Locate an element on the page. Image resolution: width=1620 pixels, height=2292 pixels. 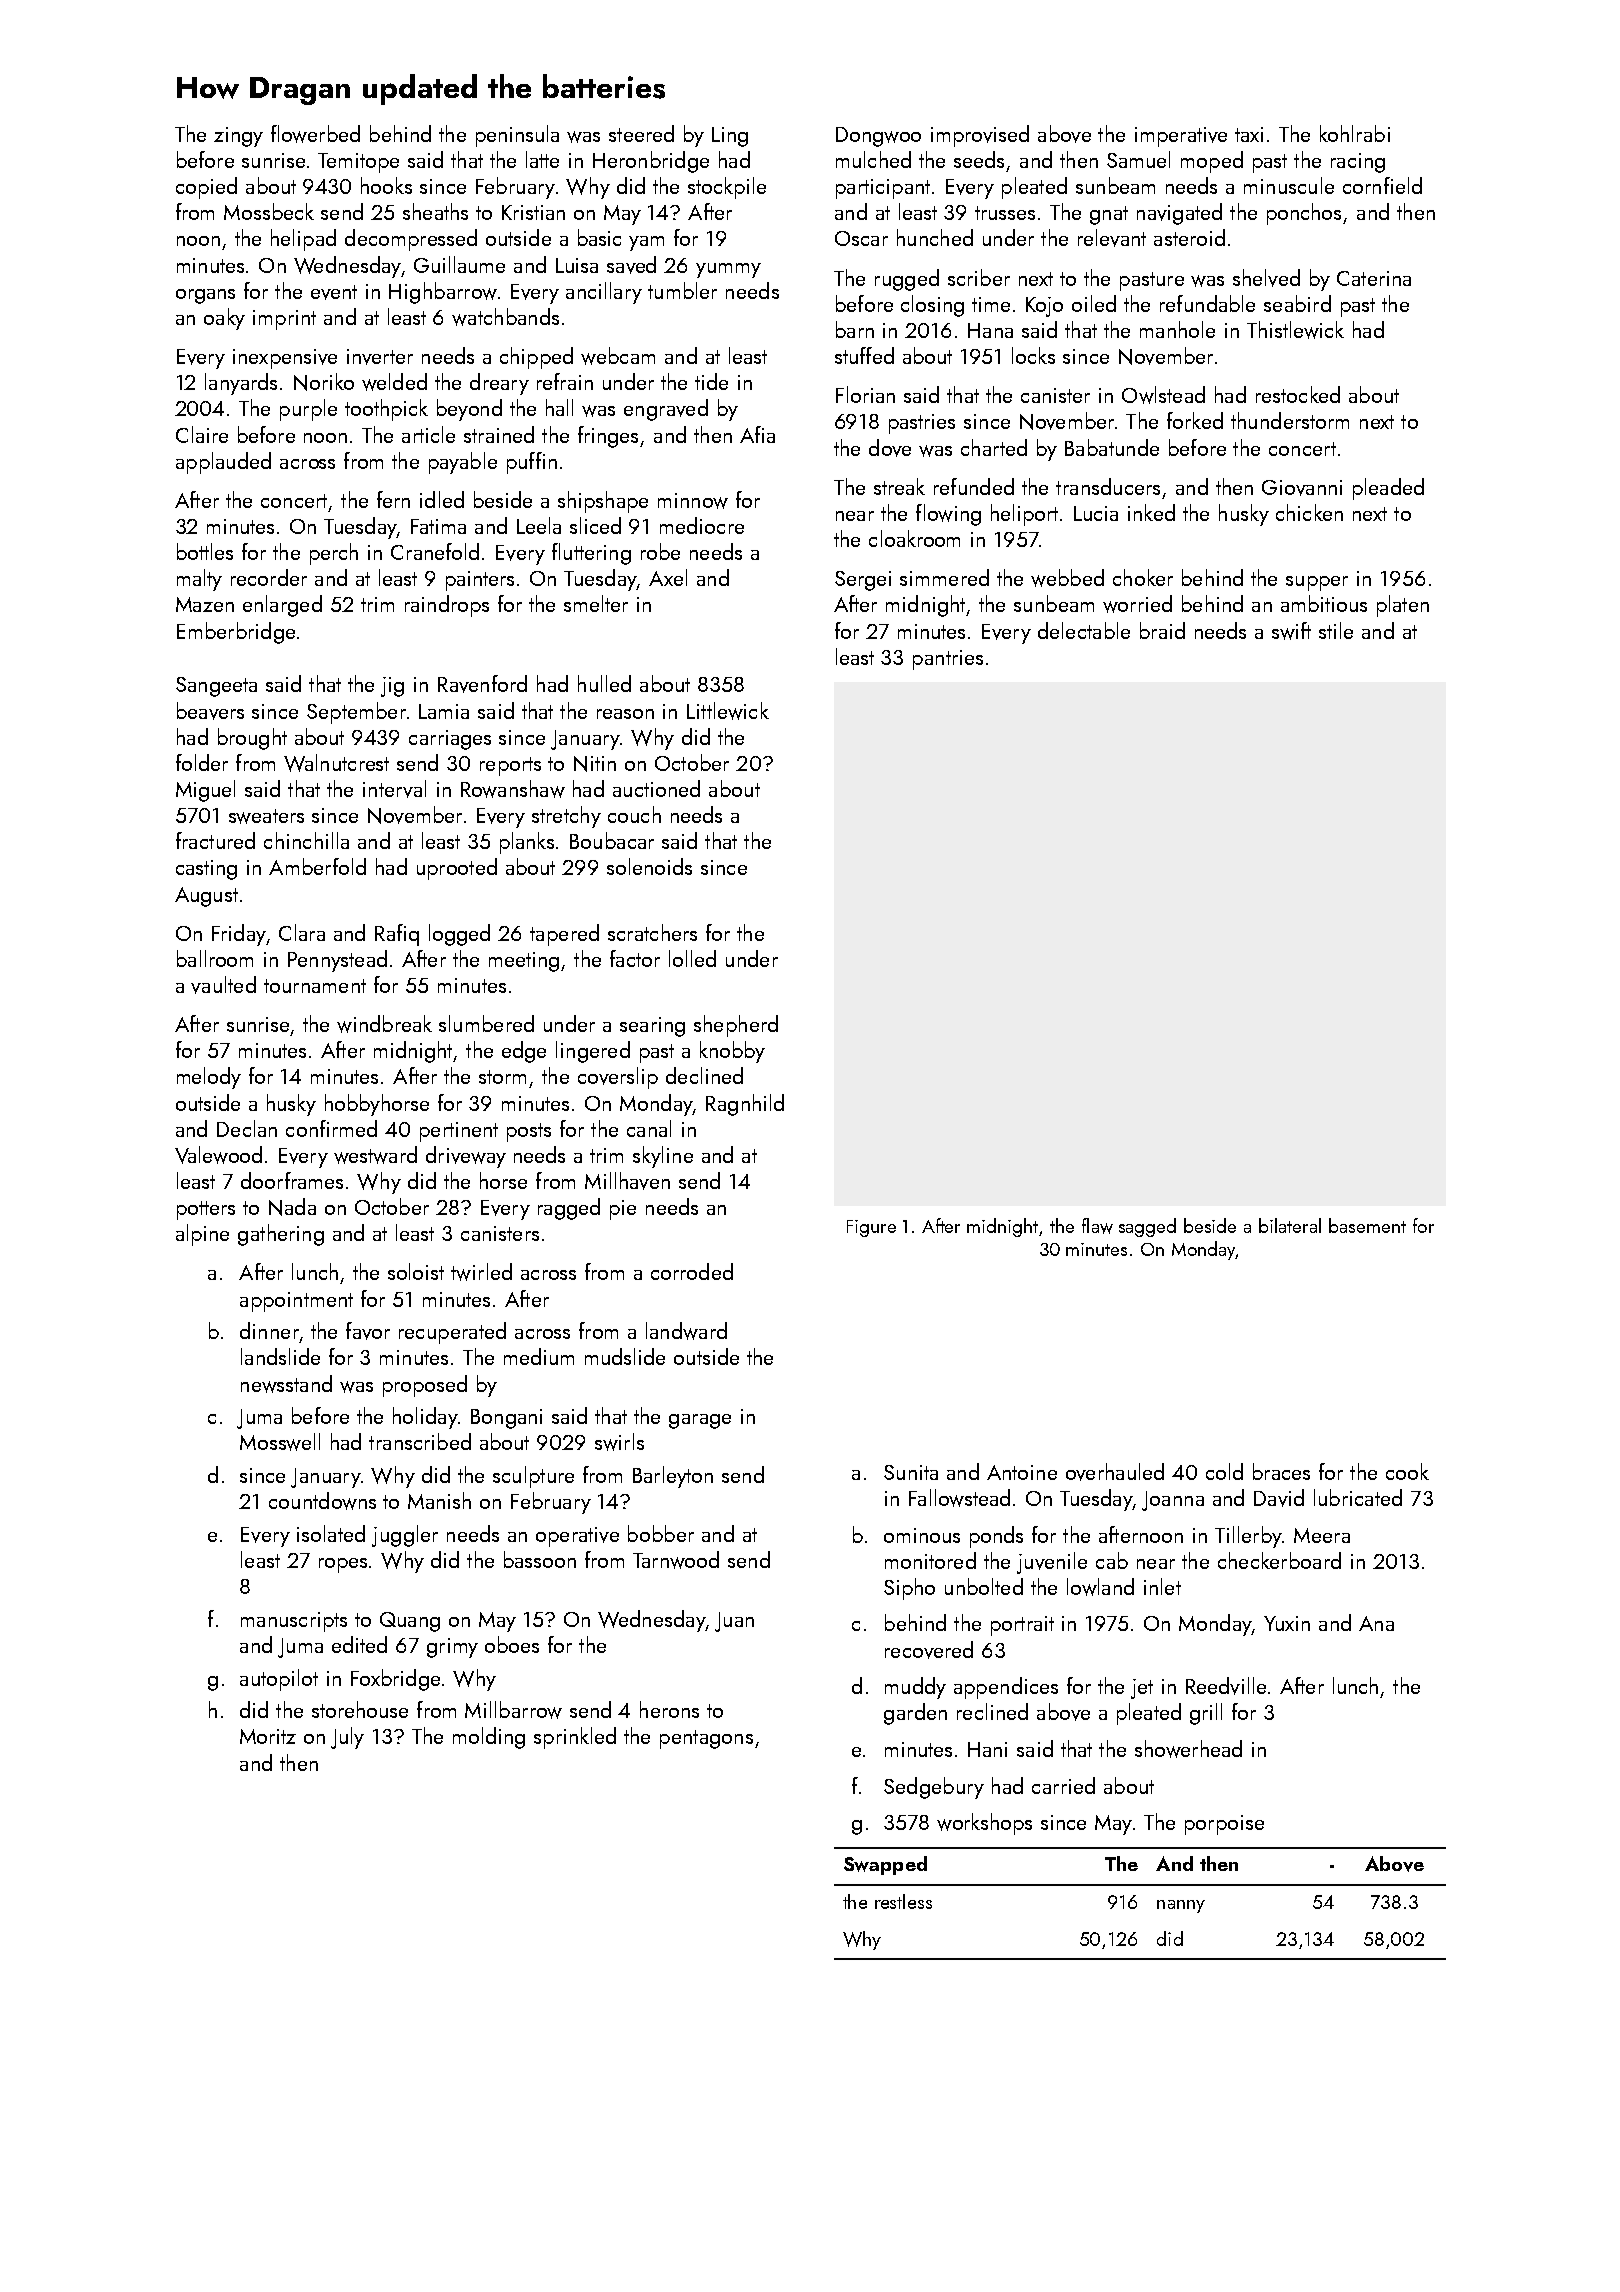
peninsula is located at coordinates (517, 136).
